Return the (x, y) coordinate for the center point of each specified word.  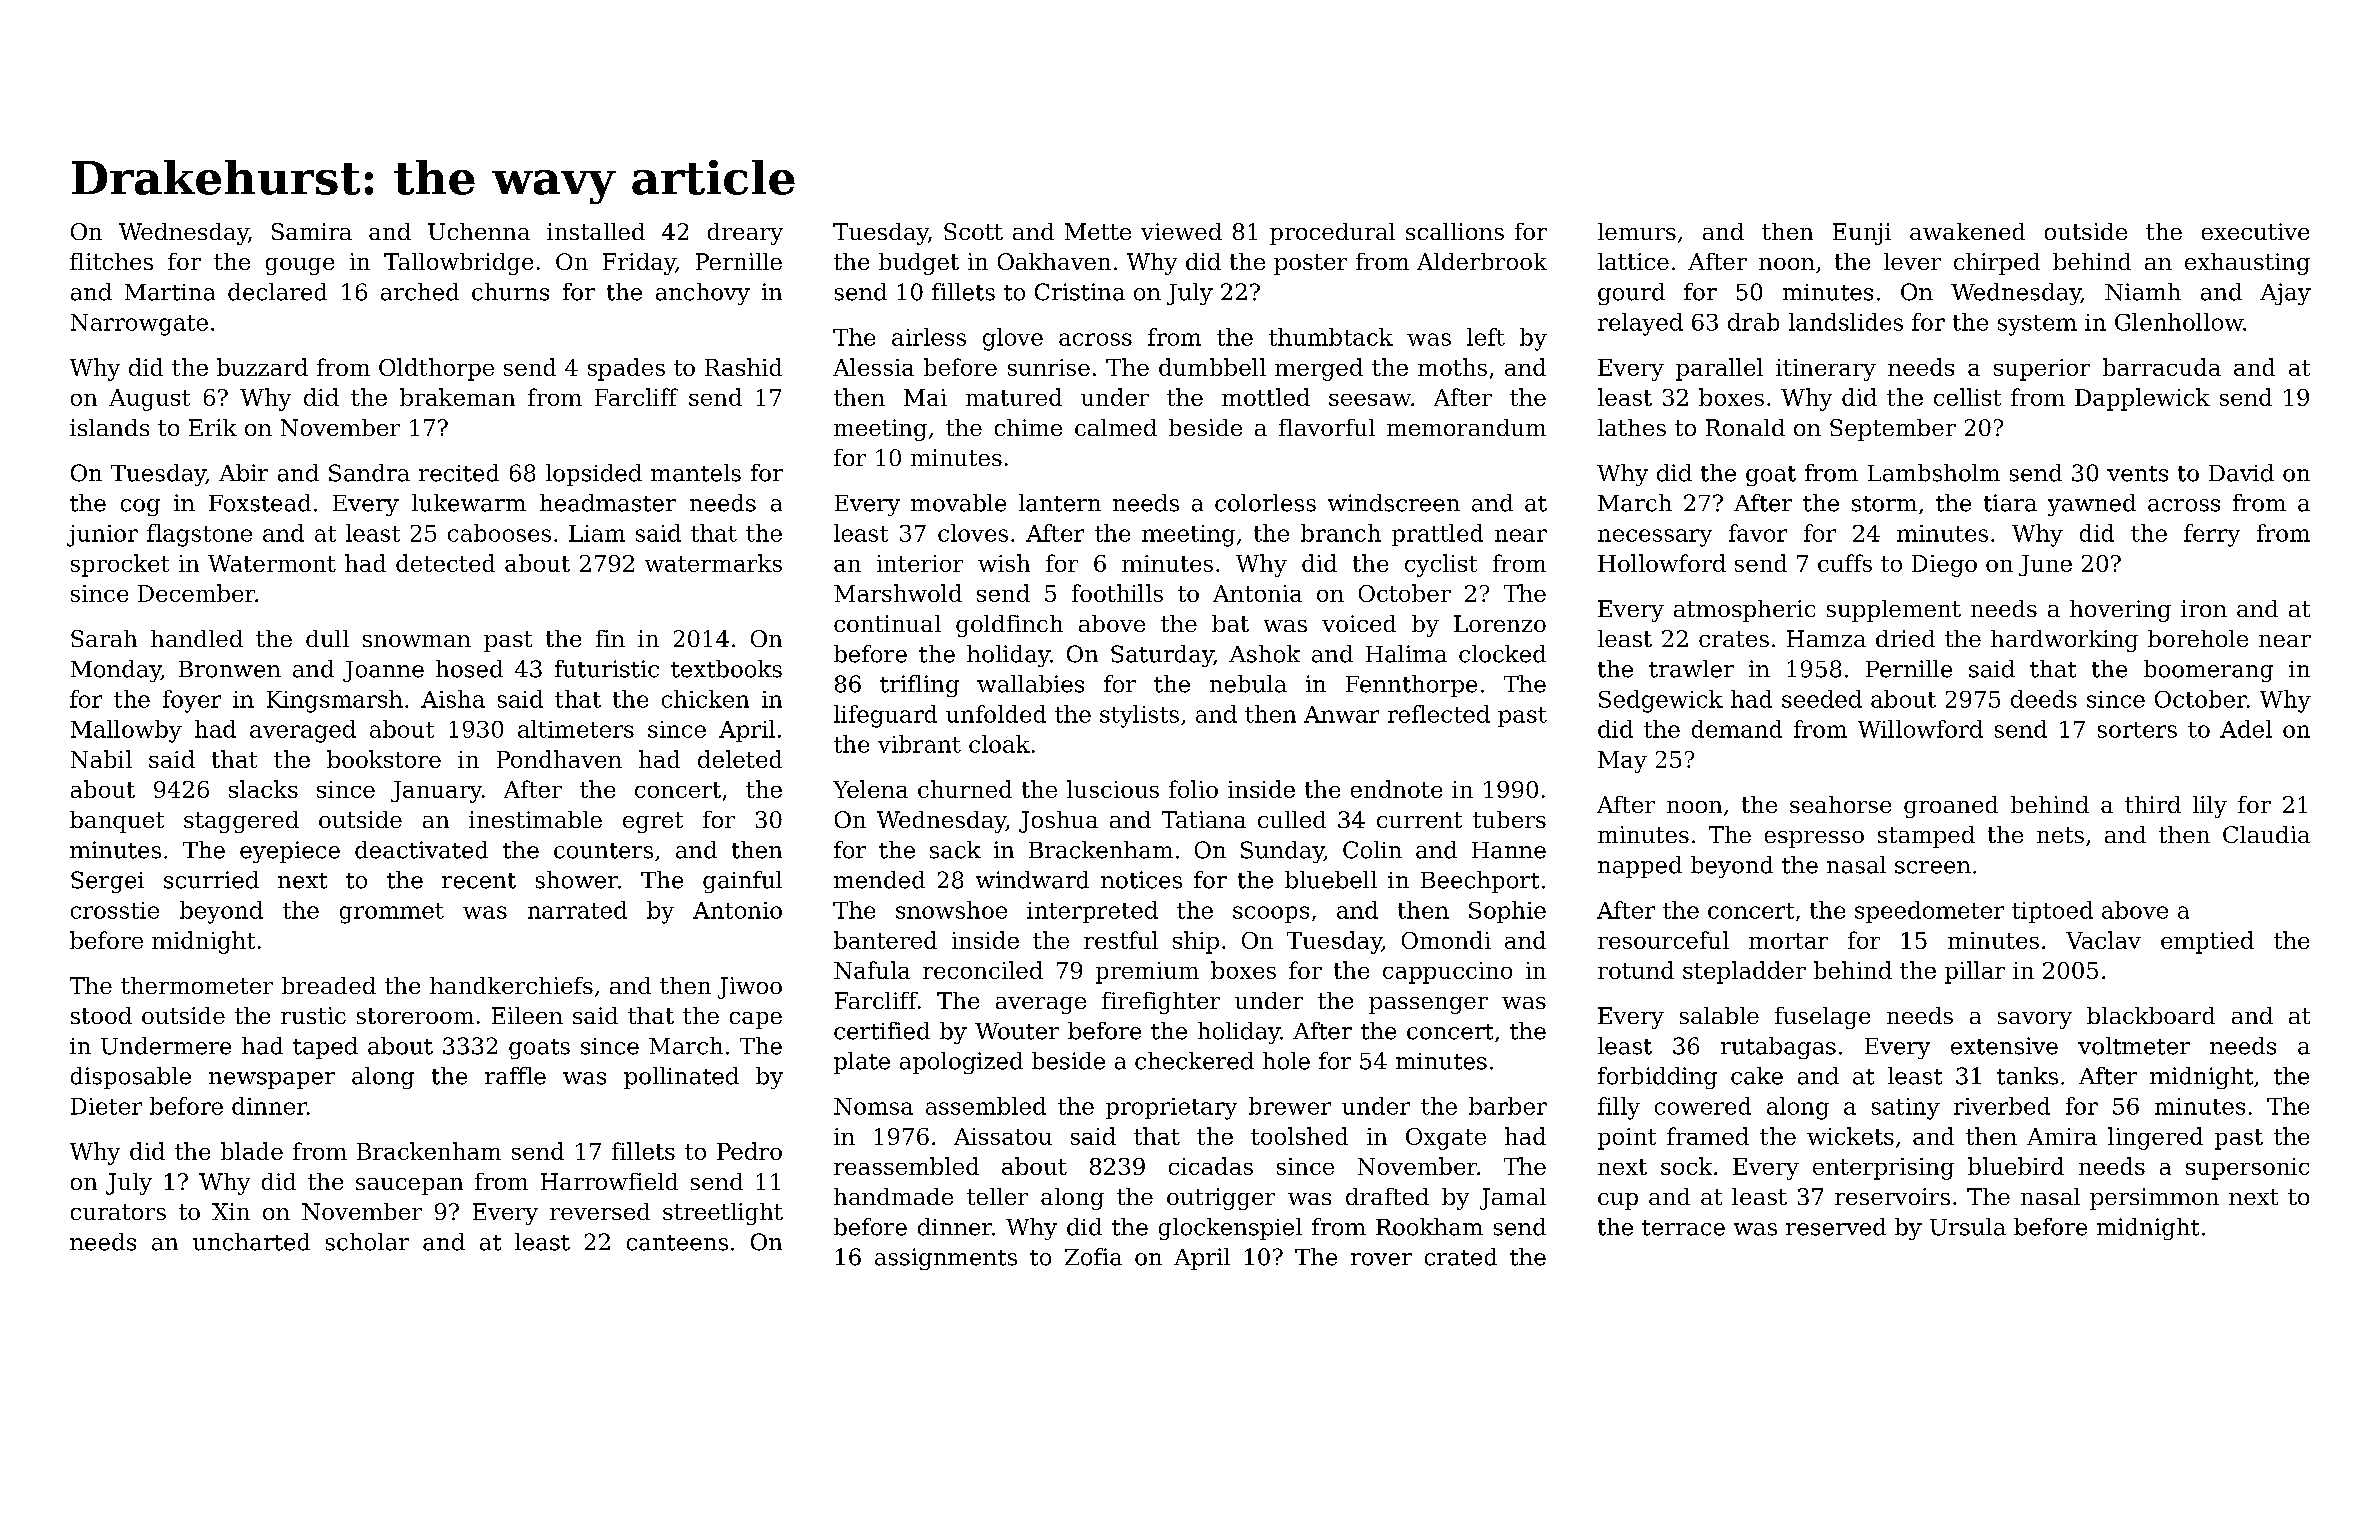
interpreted (1092, 912)
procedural (1332, 234)
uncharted (251, 1242)
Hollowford (1662, 563)
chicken (705, 699)
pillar (1975, 972)
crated (1461, 1257)
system (2037, 325)
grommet (392, 913)
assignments (946, 1259)
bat (1230, 623)
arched (420, 292)
